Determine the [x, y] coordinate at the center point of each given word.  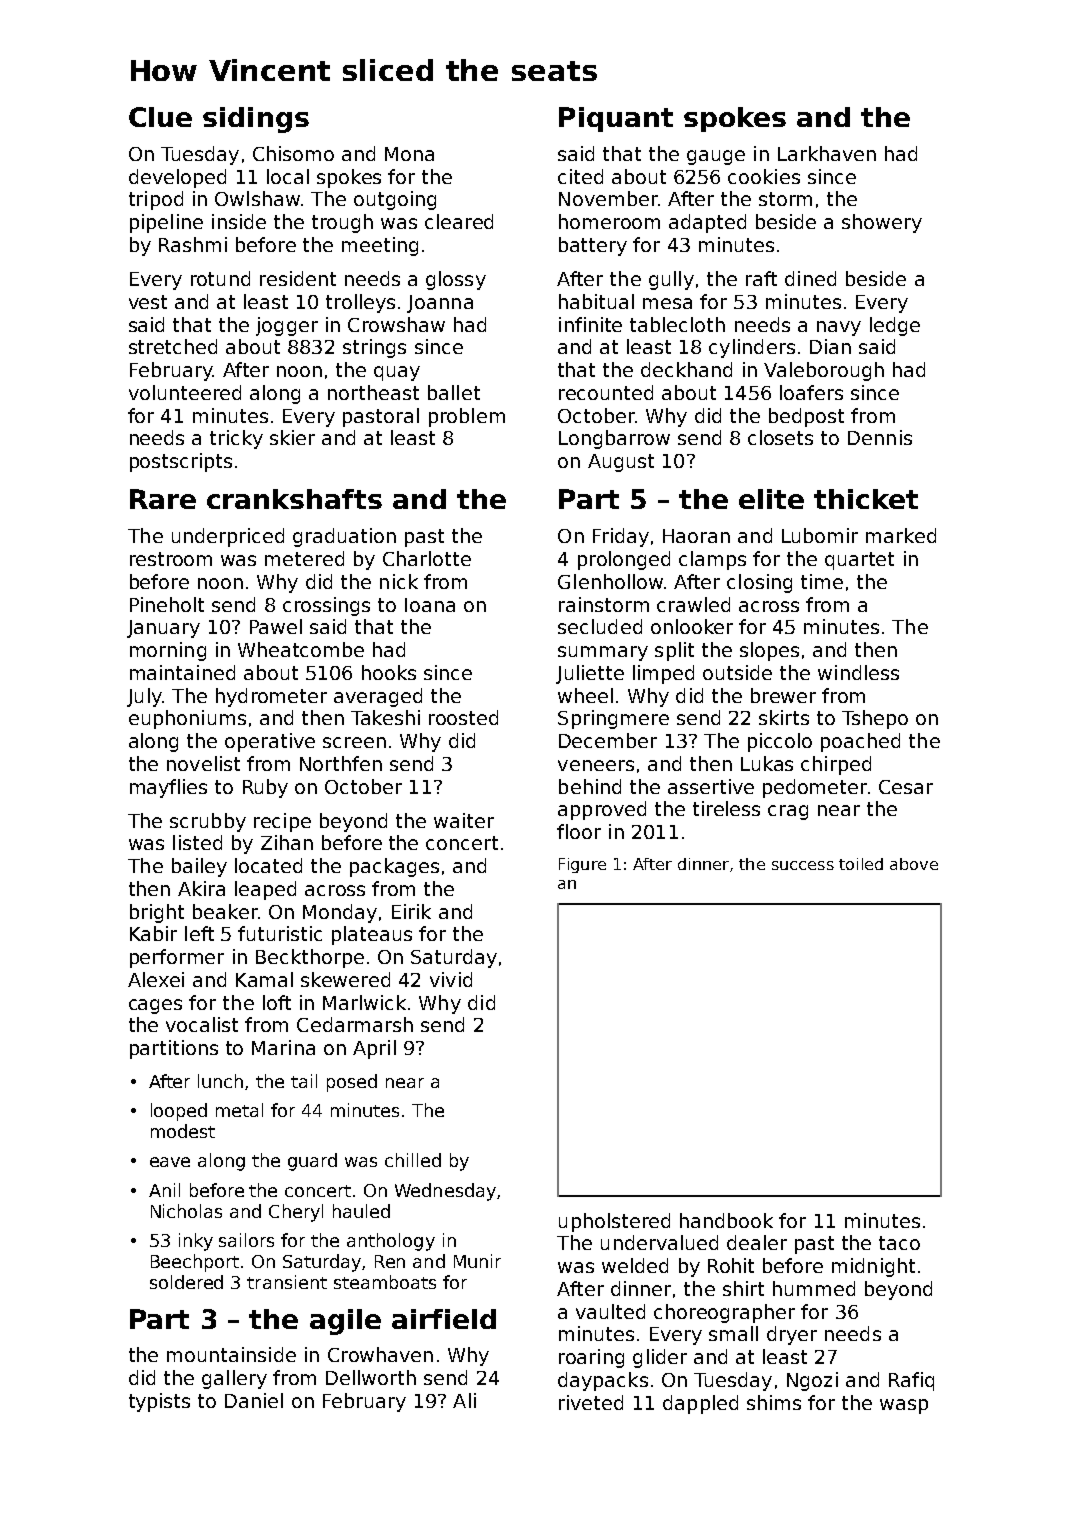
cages [155, 1006]
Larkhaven [827, 153]
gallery [234, 1379]
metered [304, 558]
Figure [582, 865]
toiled [861, 864]
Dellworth [371, 1377]
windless [858, 672]
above [914, 864]
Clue [160, 117]
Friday [621, 537]
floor [579, 831]
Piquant [616, 119]
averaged [378, 697]
